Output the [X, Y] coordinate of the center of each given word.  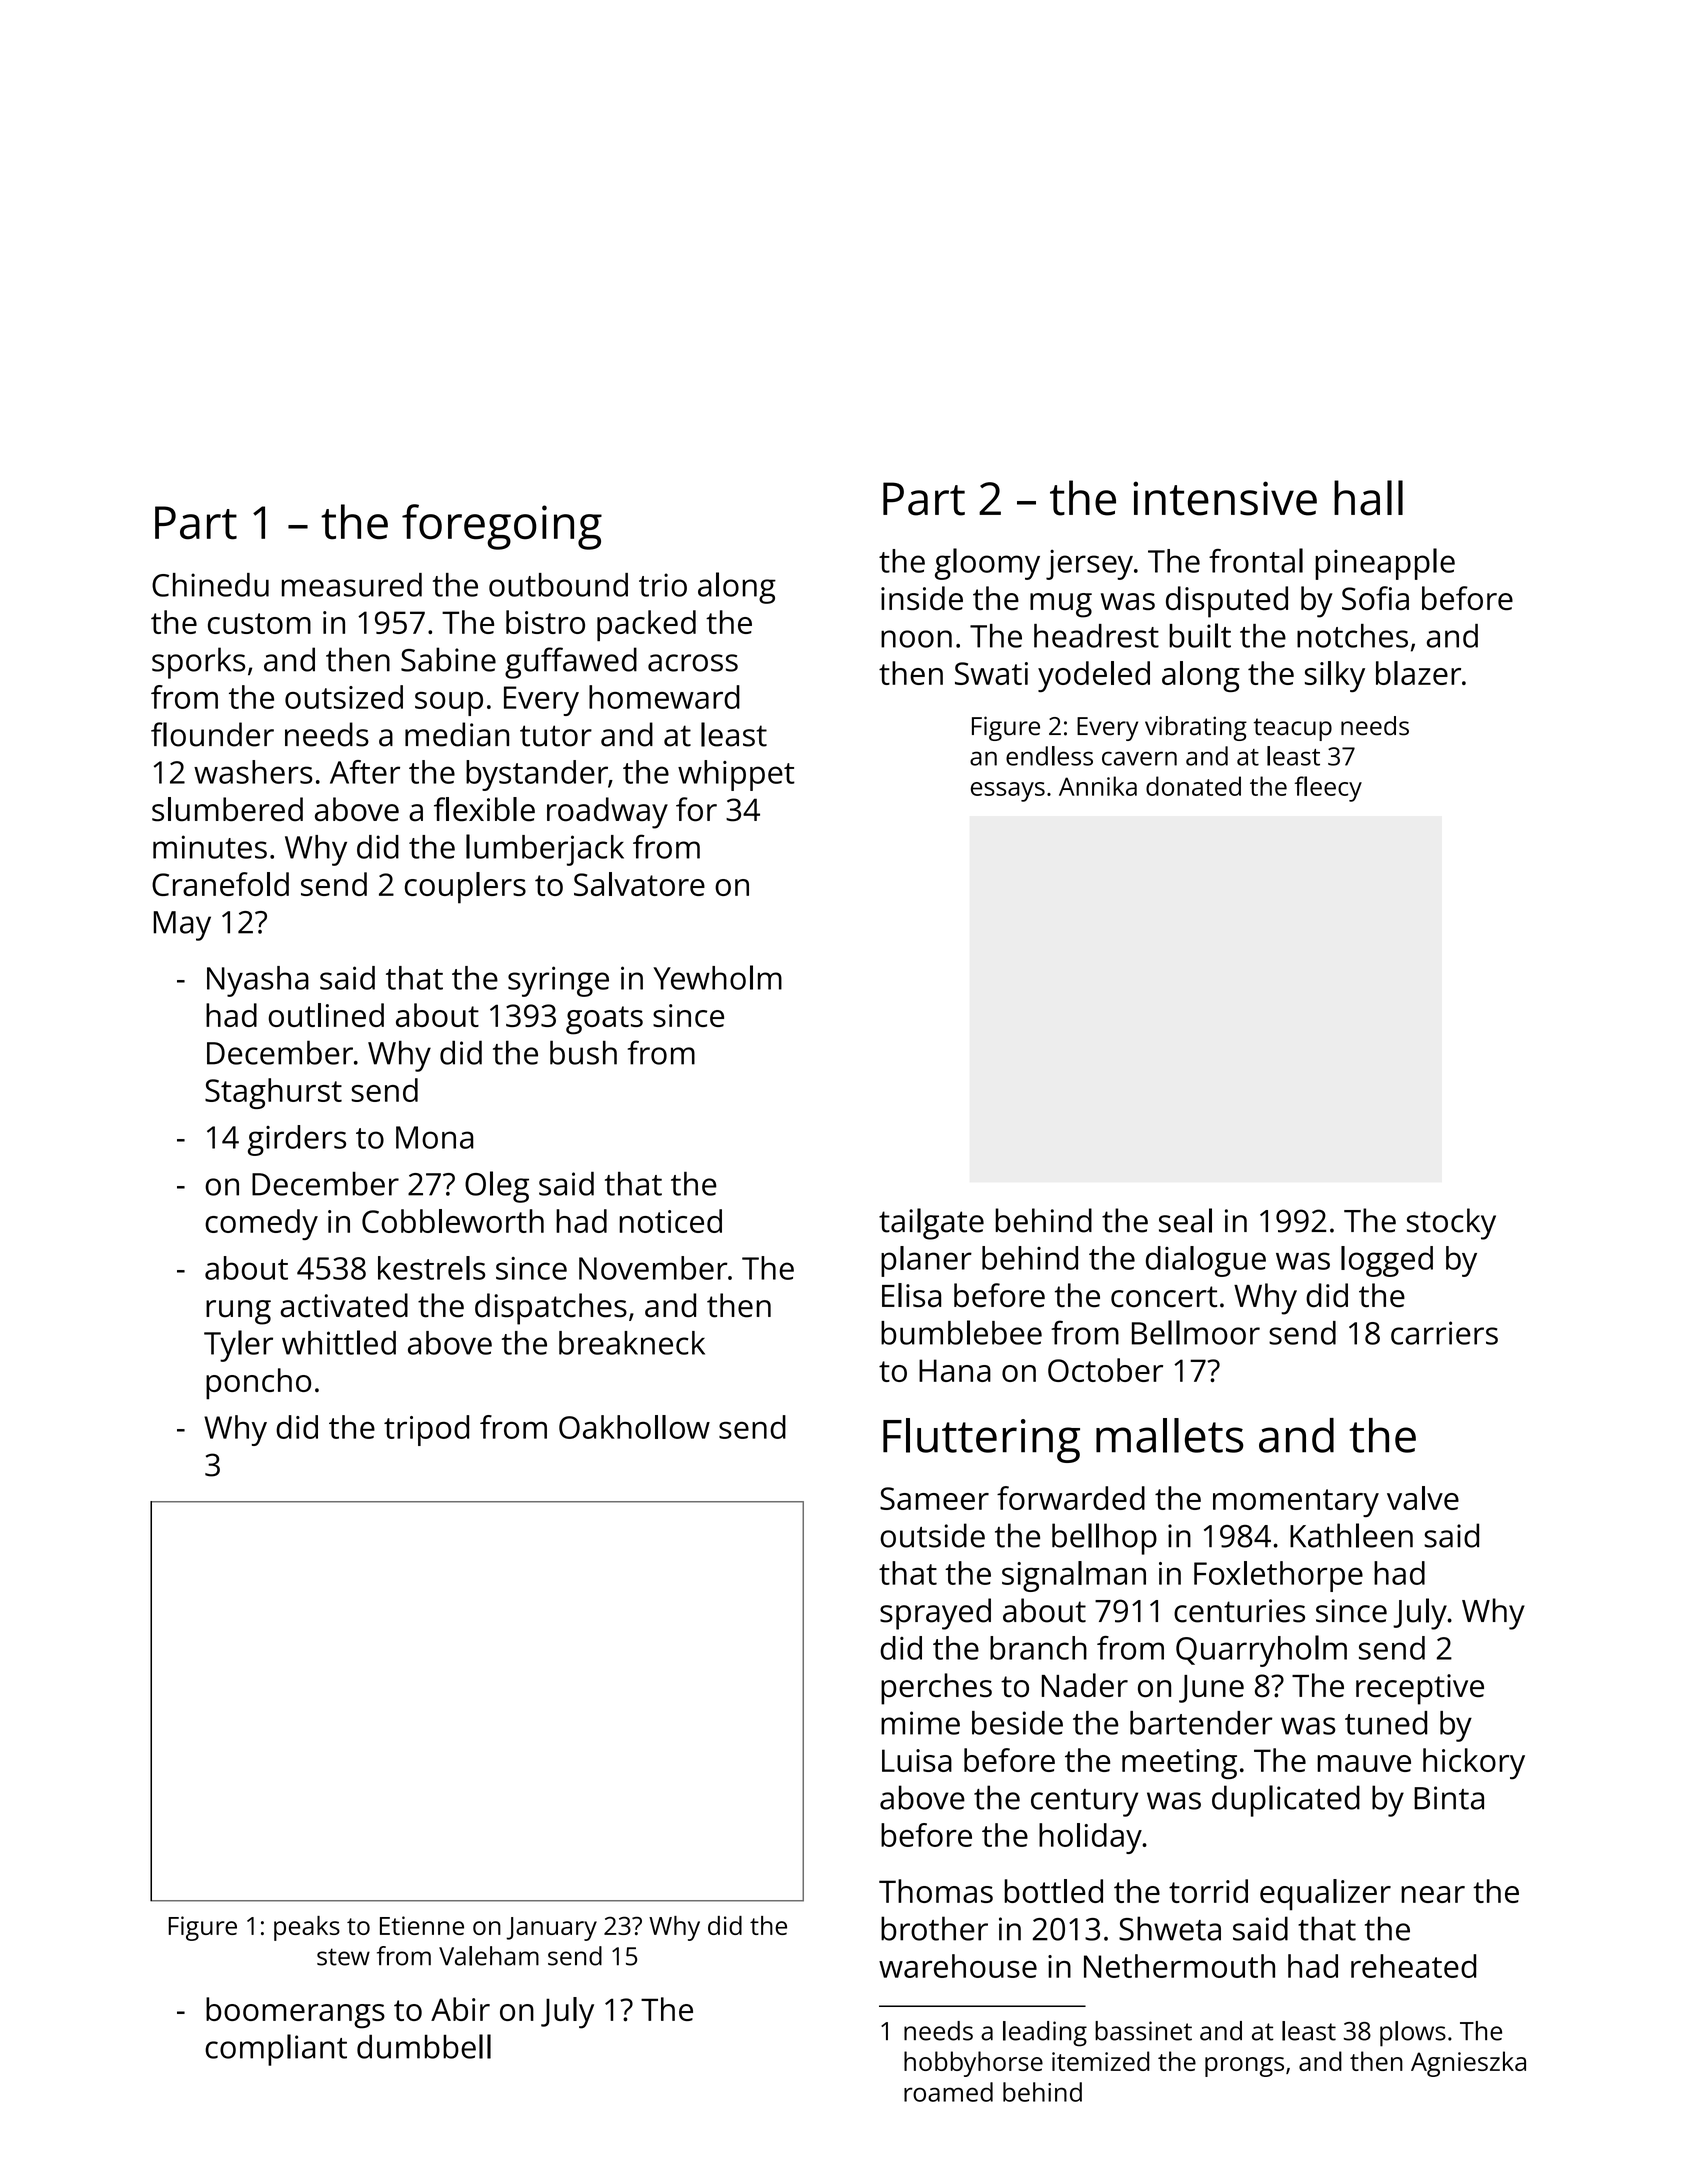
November [653, 1268]
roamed [948, 2092]
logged [1387, 1261]
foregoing [502, 527]
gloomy [987, 564]
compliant [276, 2050]
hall [1368, 498]
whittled [339, 1342]
